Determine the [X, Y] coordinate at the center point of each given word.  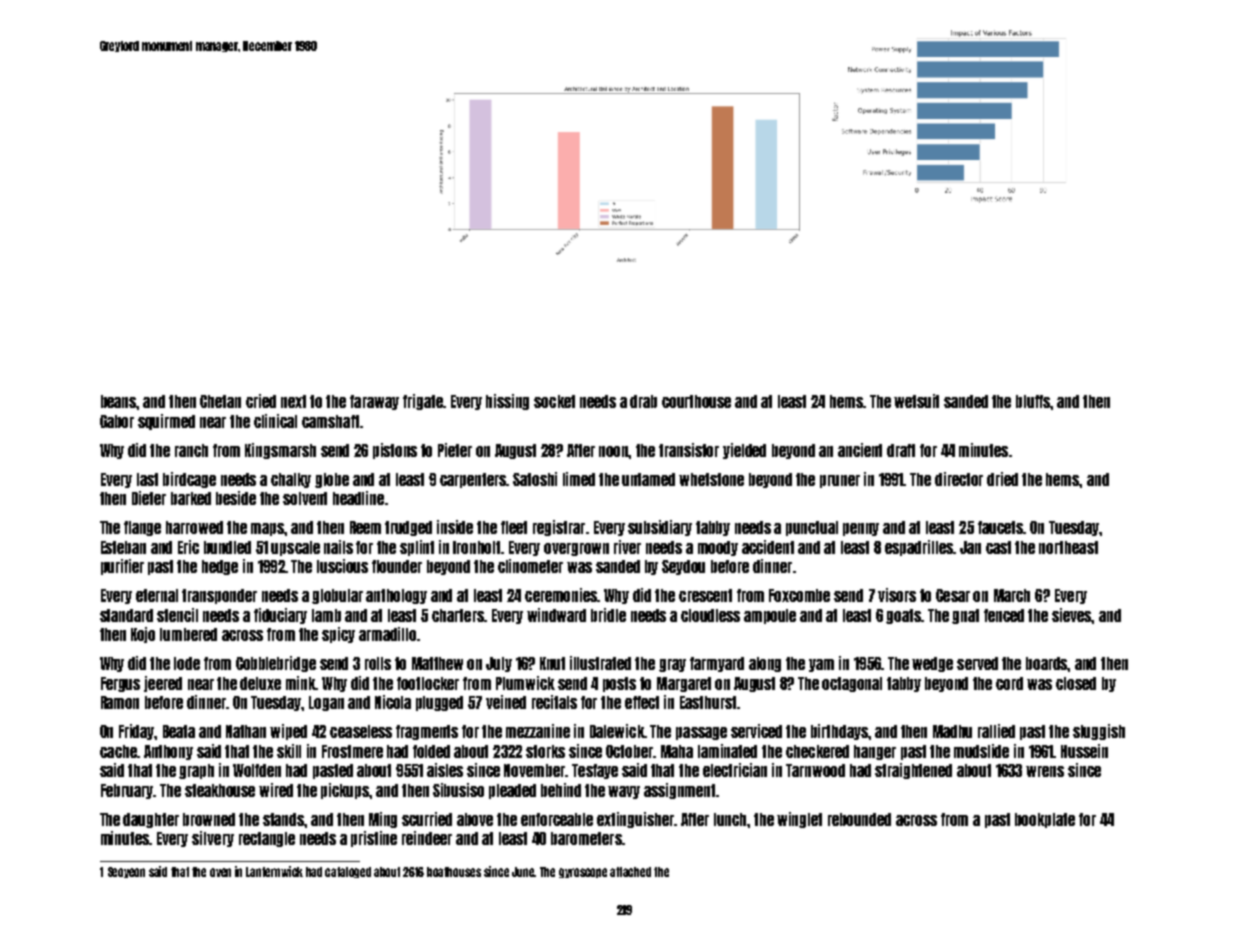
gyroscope [583, 873]
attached [630, 872]
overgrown [576, 549]
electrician [735, 770]
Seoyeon [126, 872]
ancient [860, 450]
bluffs [1033, 401]
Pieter [455, 450]
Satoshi [535, 479]
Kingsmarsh [280, 451]
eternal [157, 595]
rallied [996, 731]
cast [998, 547]
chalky [291, 480]
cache [118, 751]
